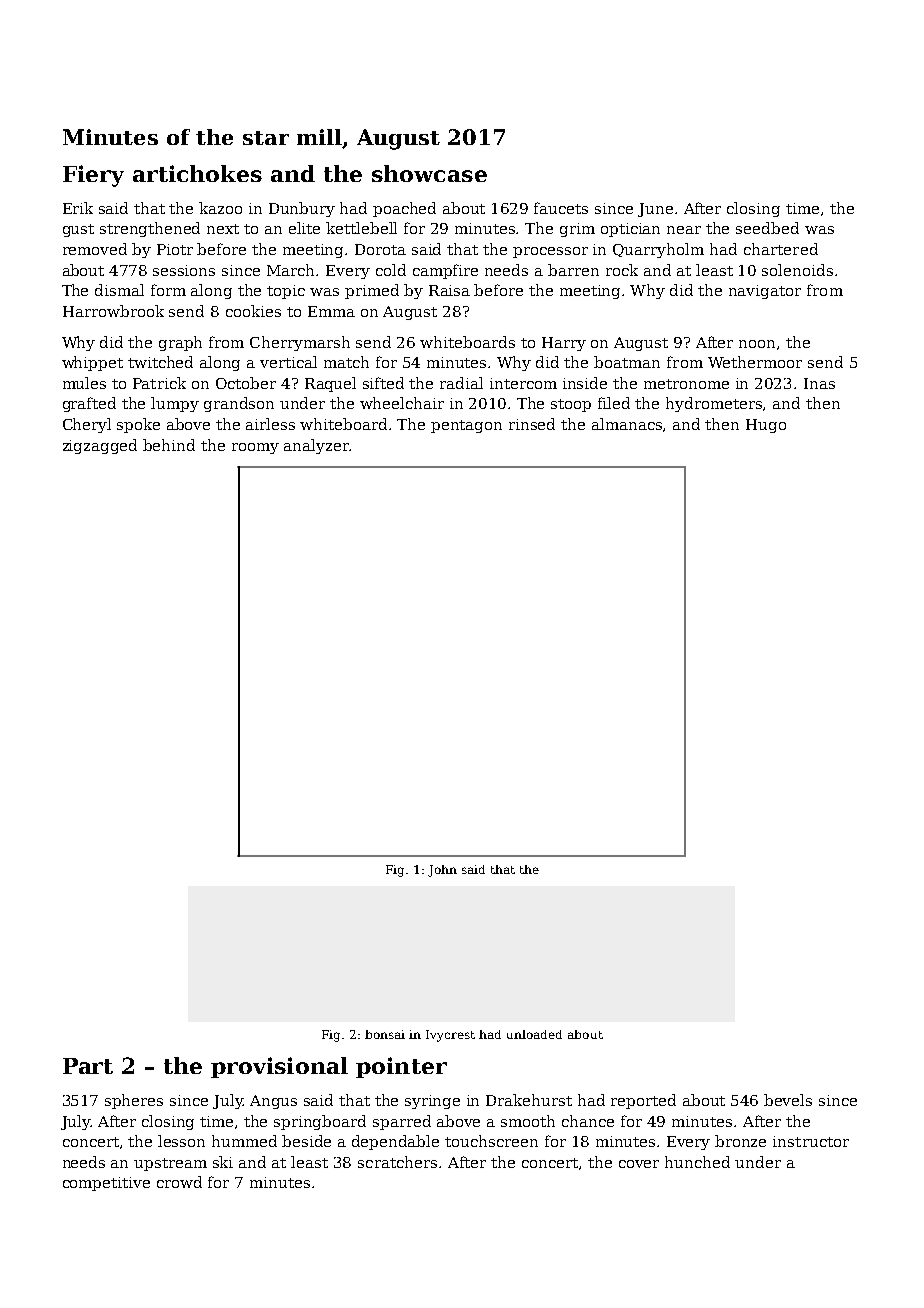  I want to click on John, so click(442, 871).
